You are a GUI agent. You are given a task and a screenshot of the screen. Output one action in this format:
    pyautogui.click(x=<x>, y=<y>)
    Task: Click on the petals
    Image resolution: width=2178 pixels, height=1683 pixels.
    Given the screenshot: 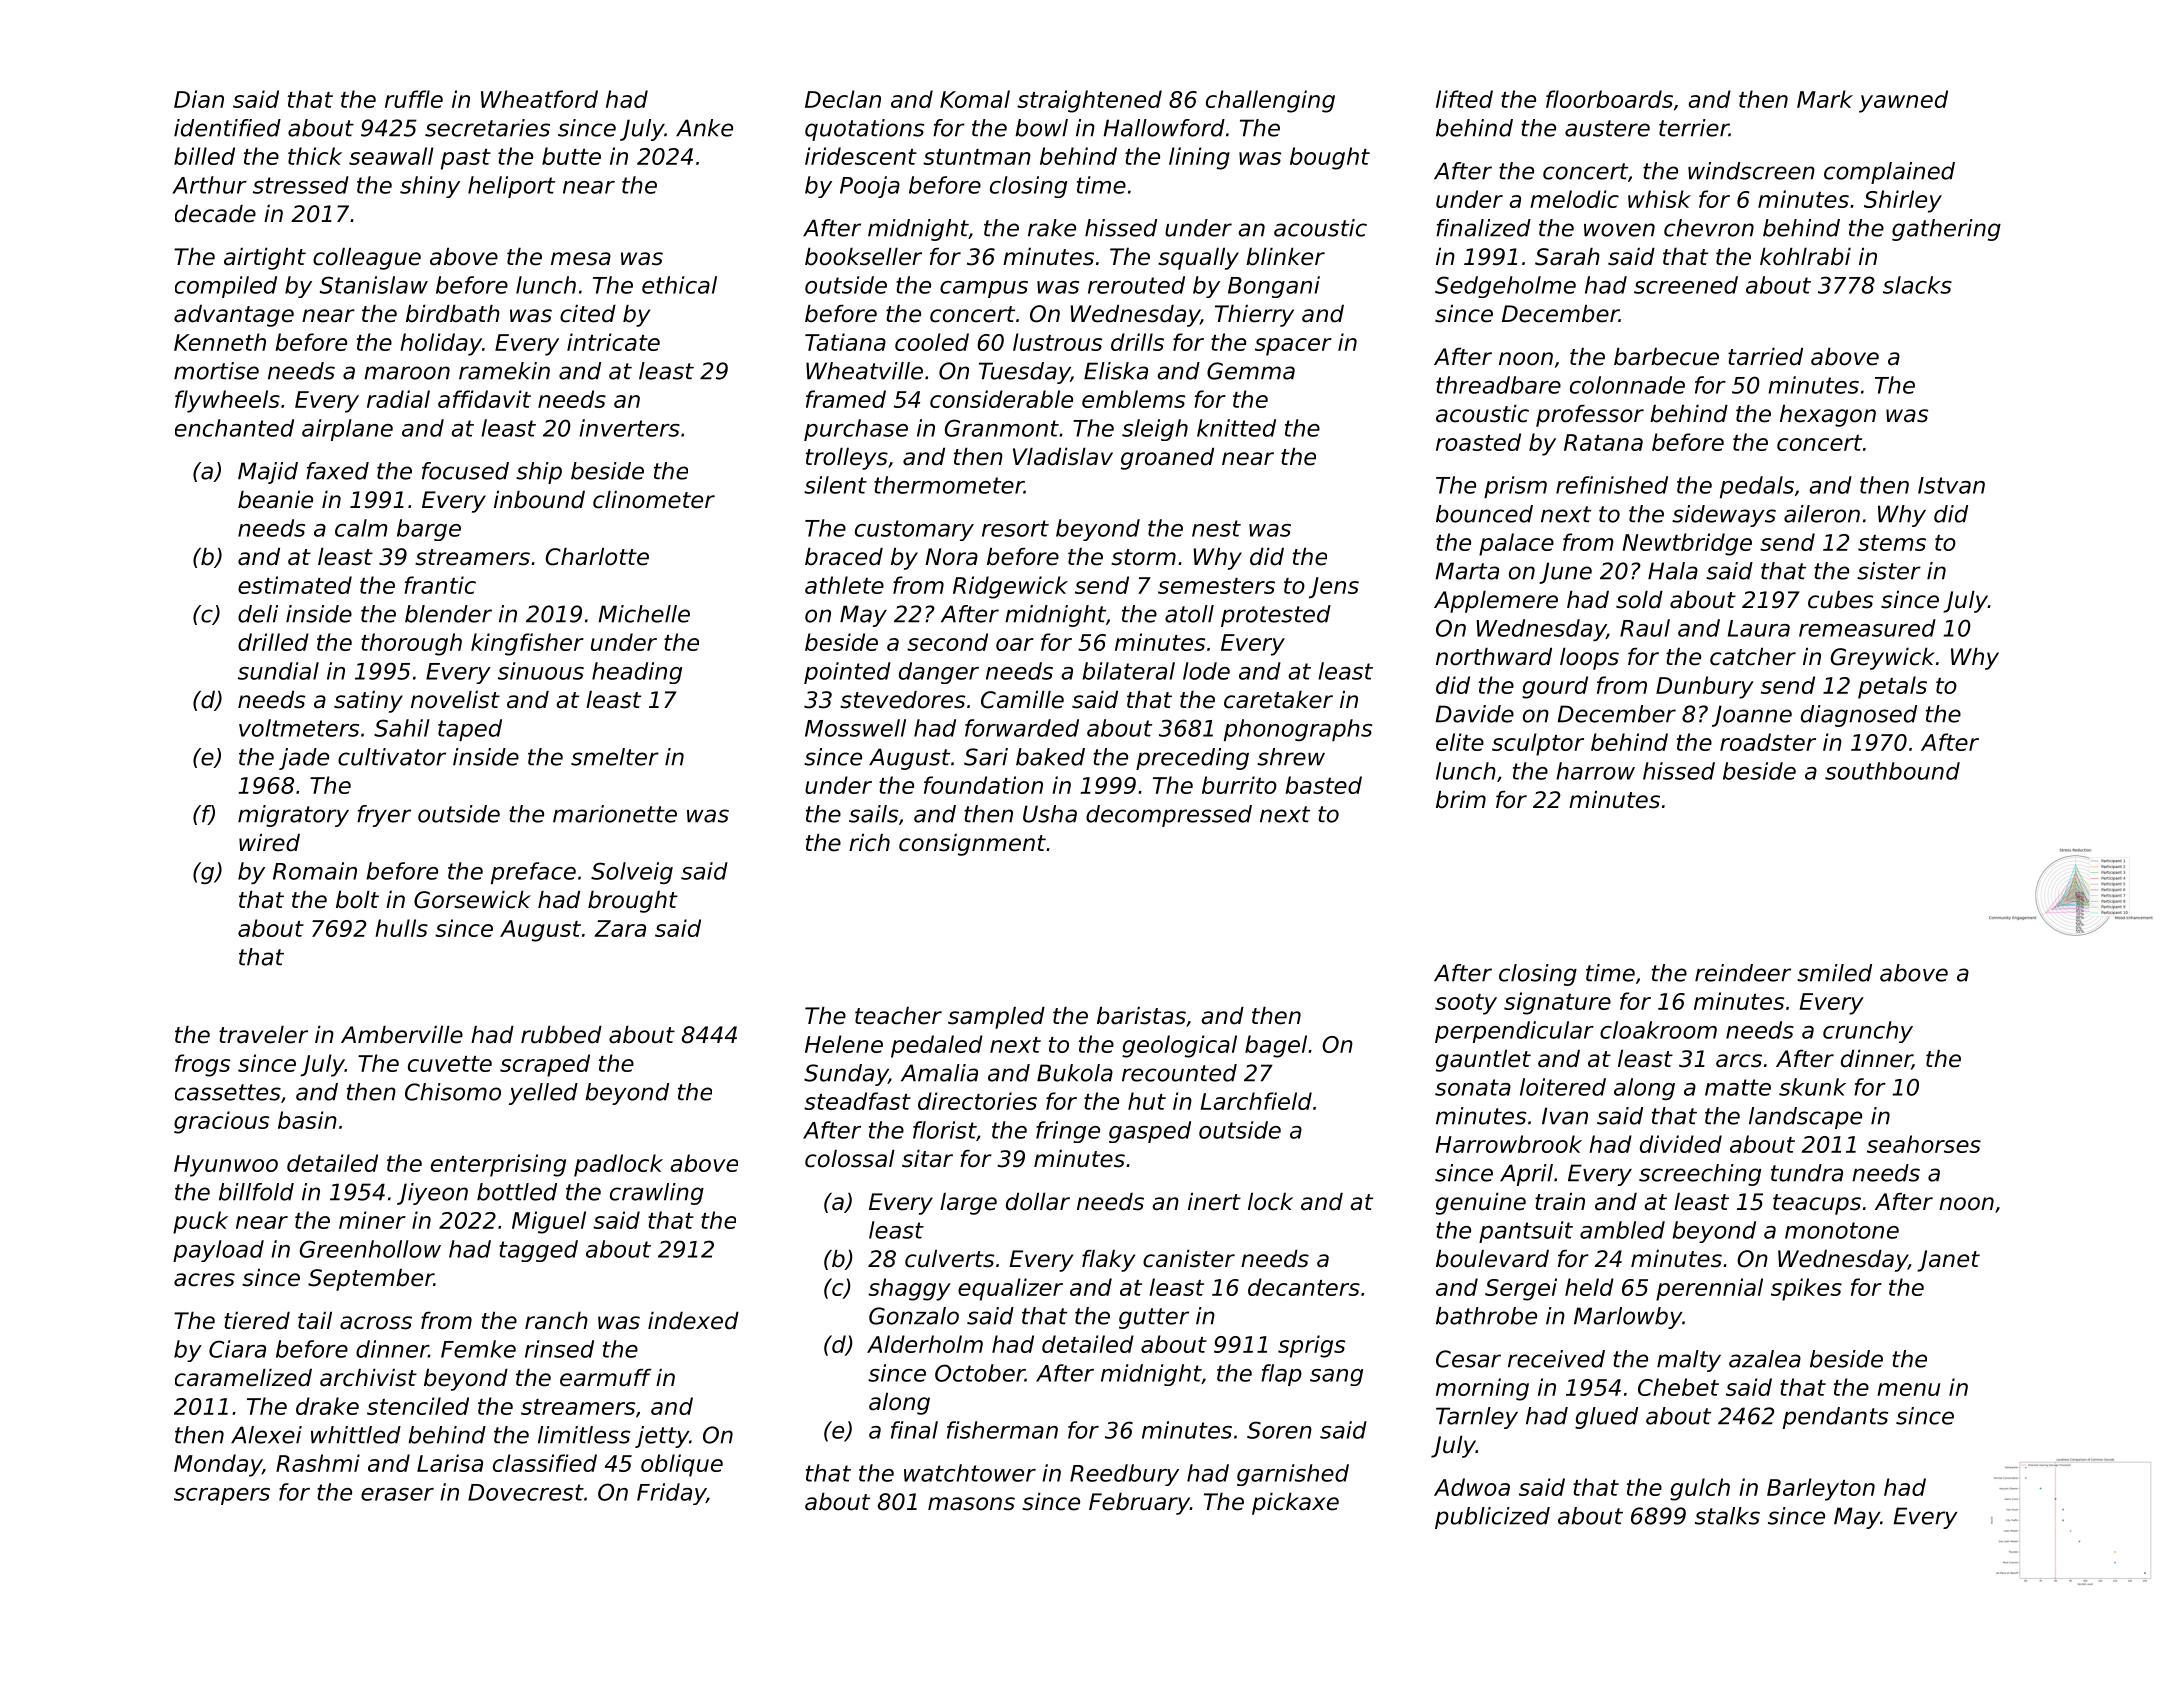 What is the action you would take?
    pyautogui.click(x=1892, y=687)
